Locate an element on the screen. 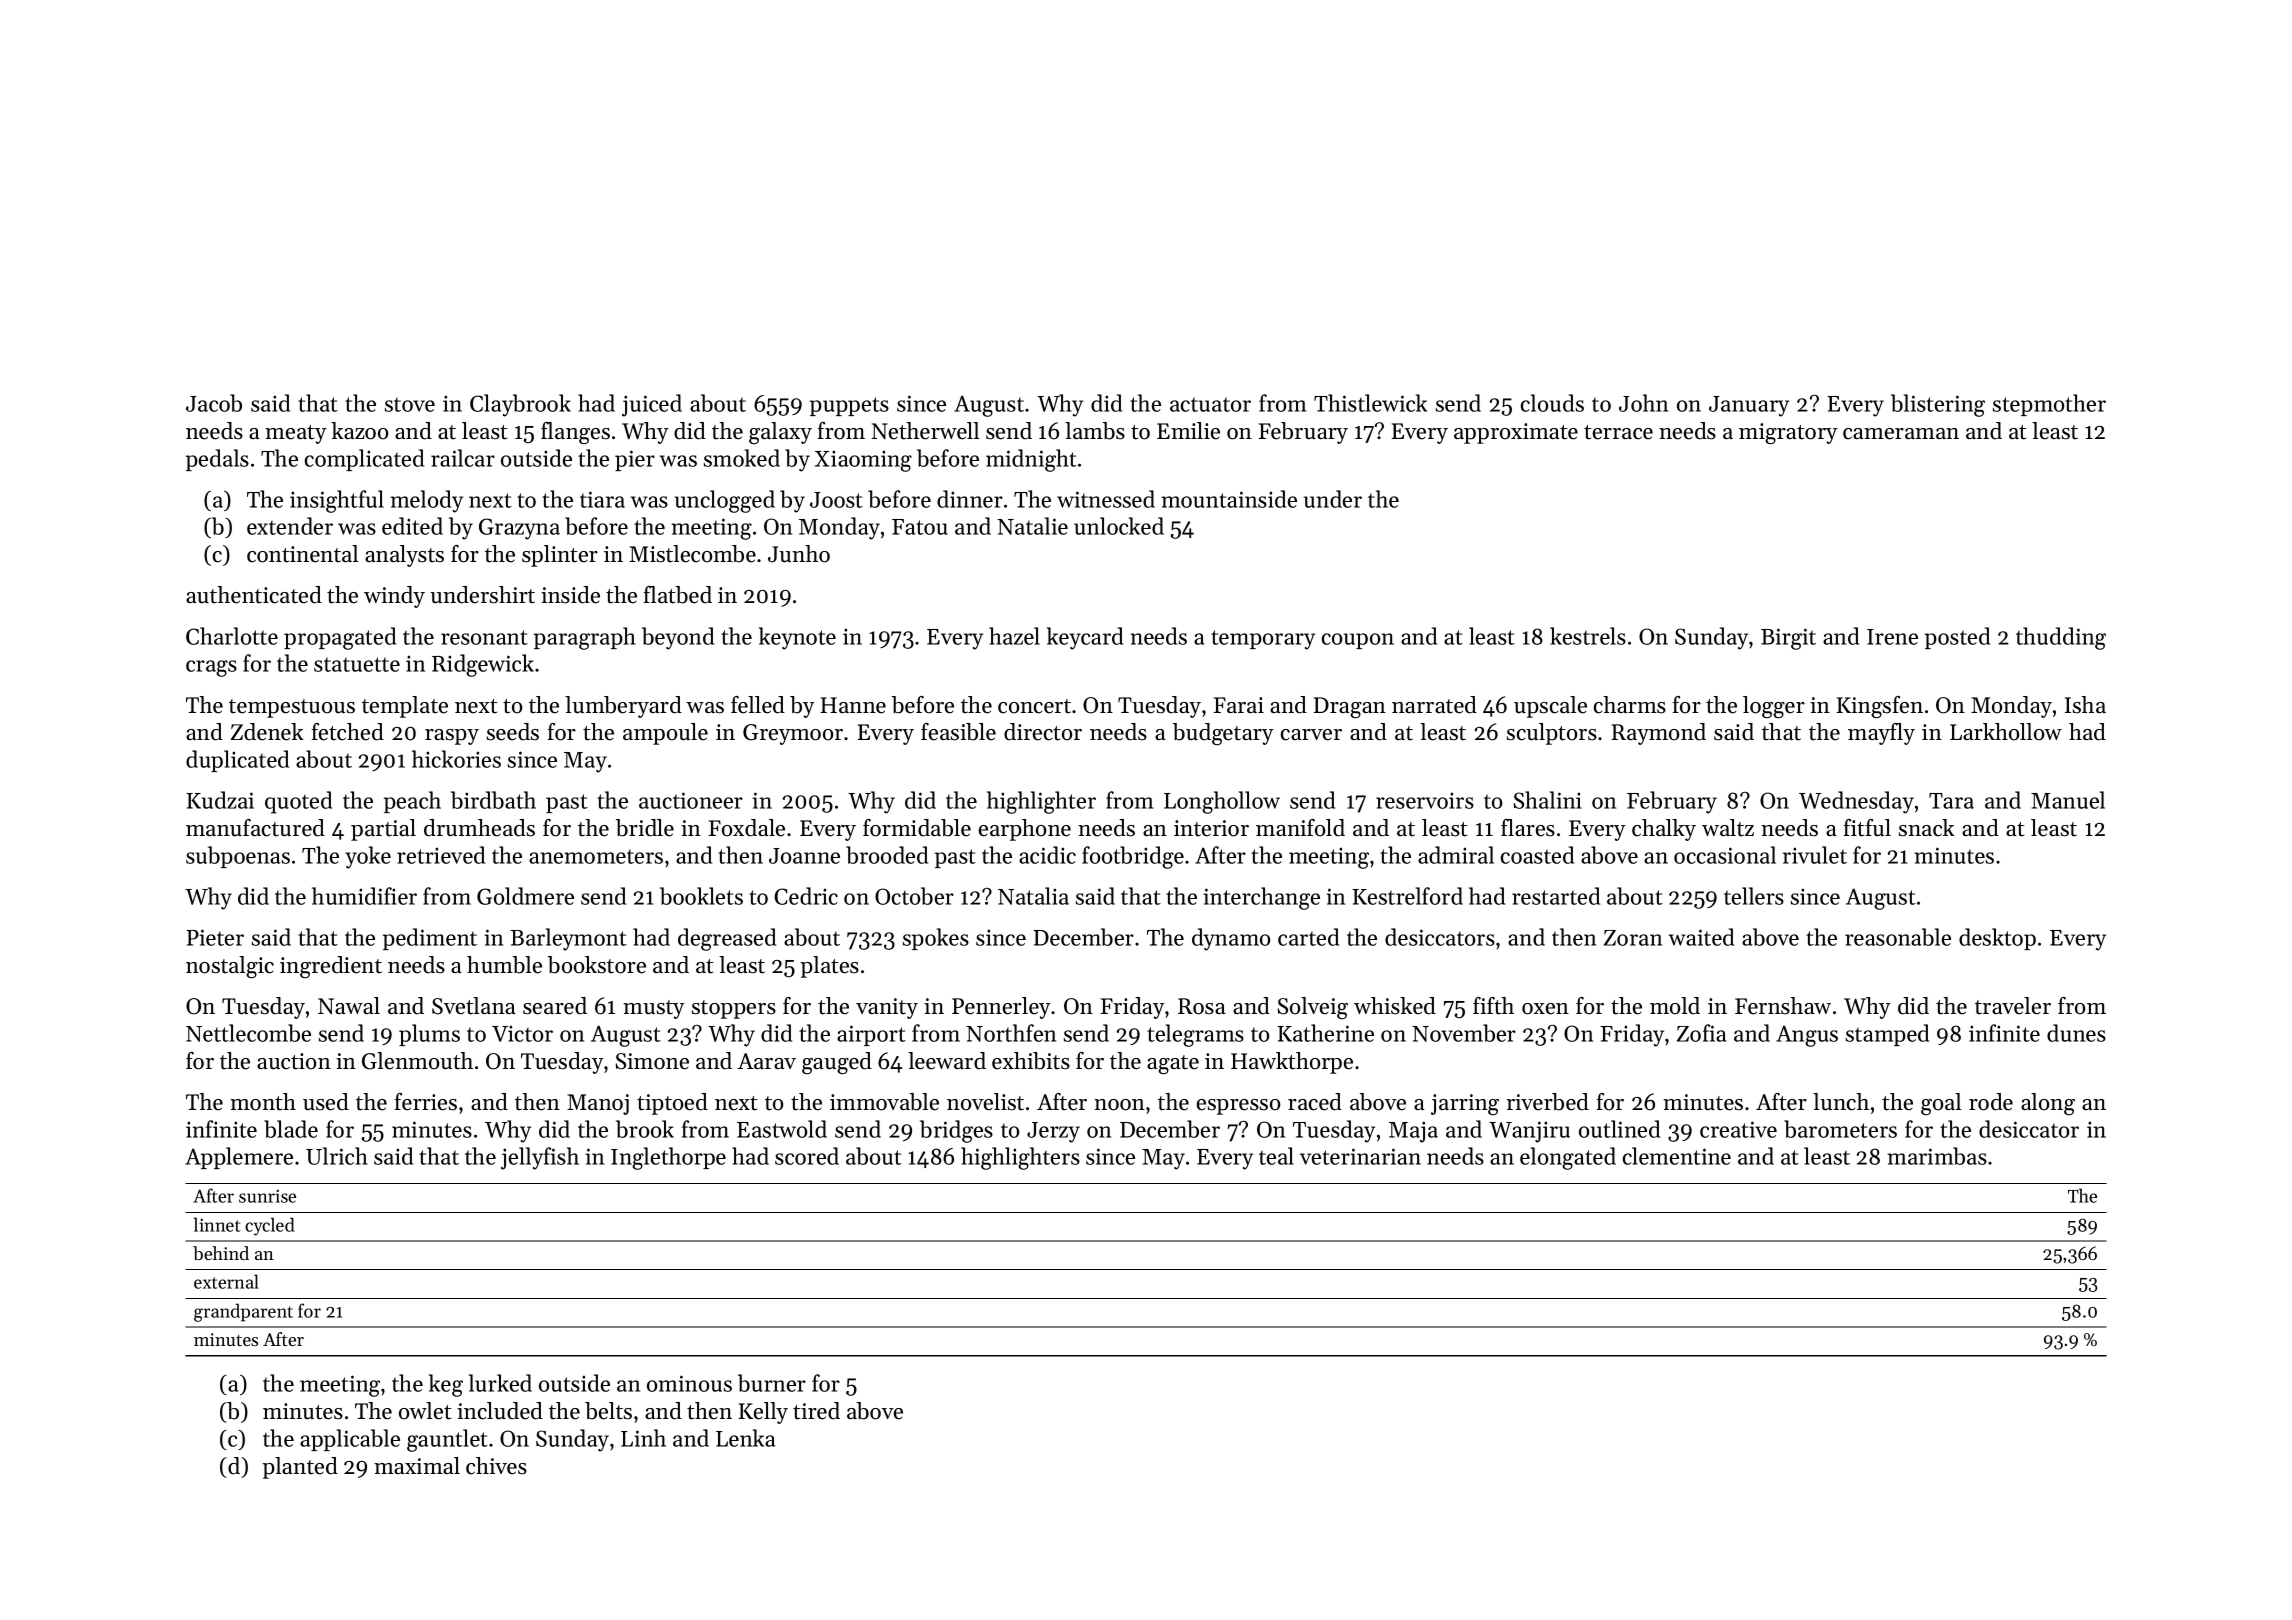 The width and height of the screenshot is (2292, 1620). Nawal is located at coordinates (349, 1005).
